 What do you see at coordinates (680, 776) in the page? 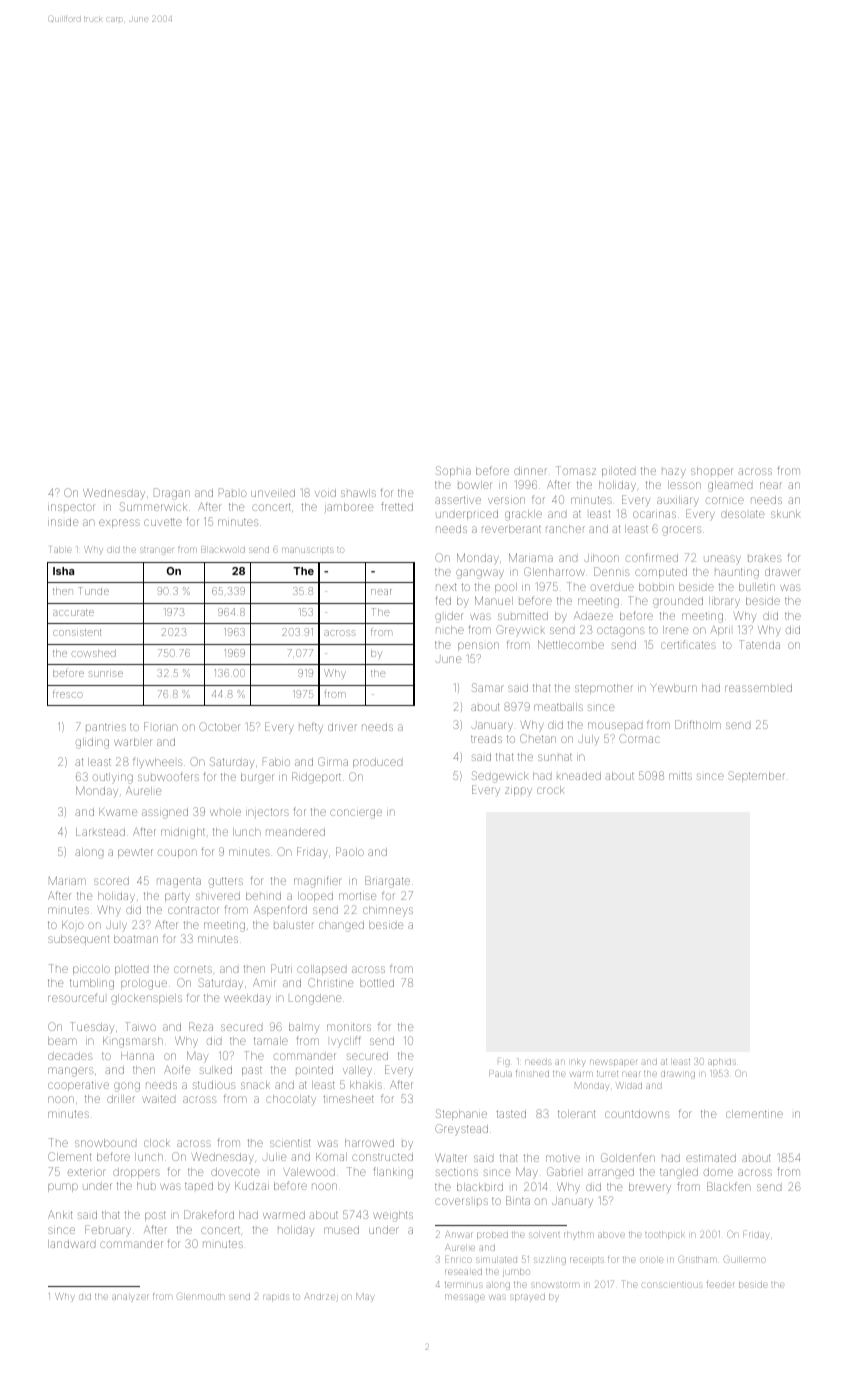
I see `mitts` at bounding box center [680, 776].
